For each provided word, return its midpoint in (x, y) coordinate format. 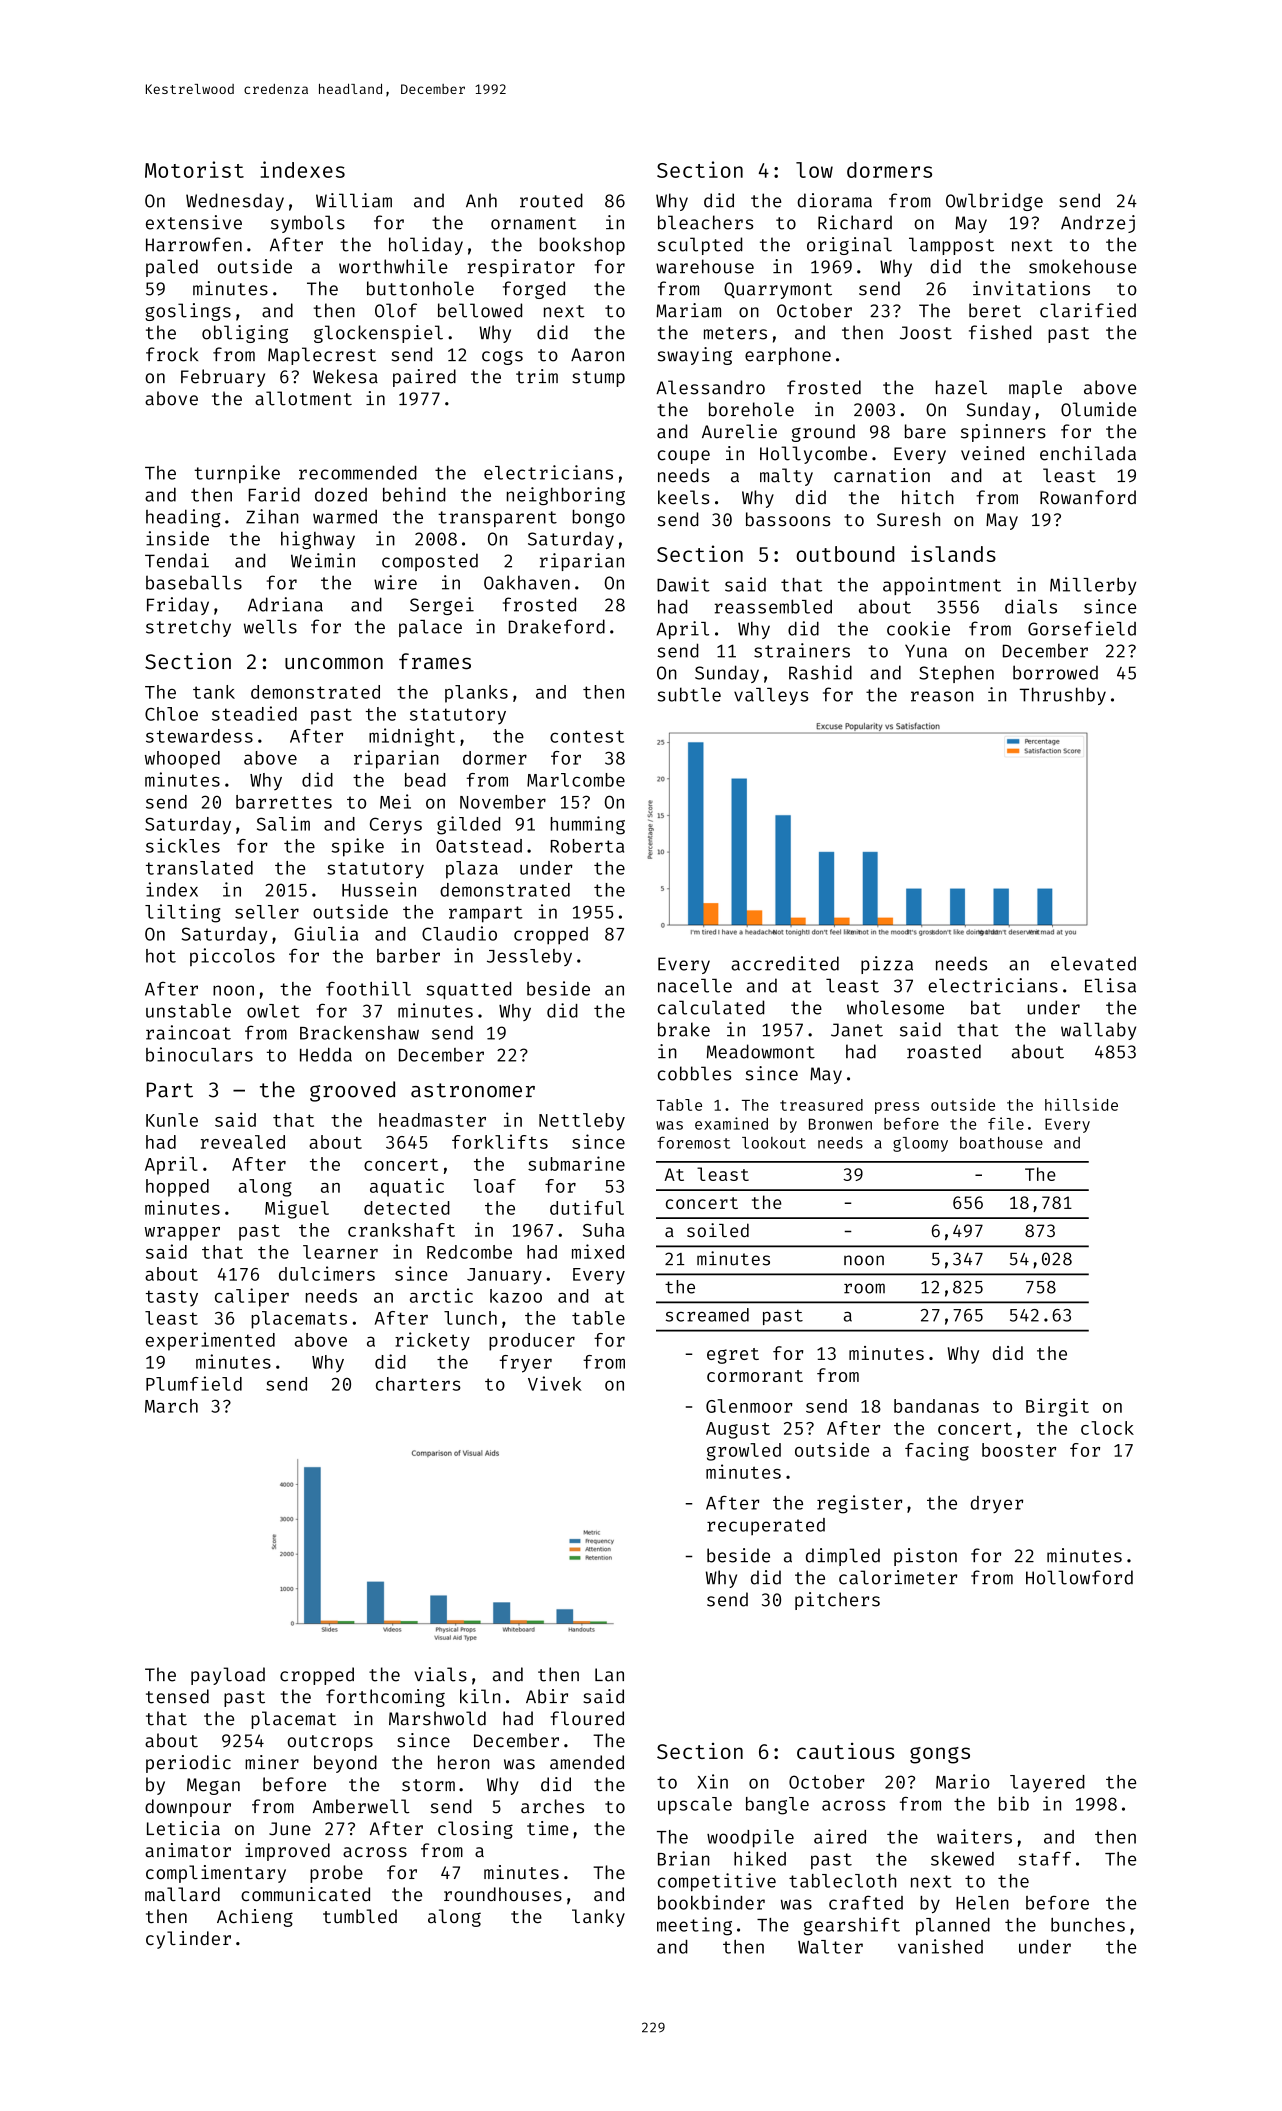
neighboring (566, 496)
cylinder (188, 1940)
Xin (712, 1781)
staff (1044, 1858)
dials (1031, 606)
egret (733, 1356)
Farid (274, 494)
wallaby (1098, 1031)
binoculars (199, 1054)
